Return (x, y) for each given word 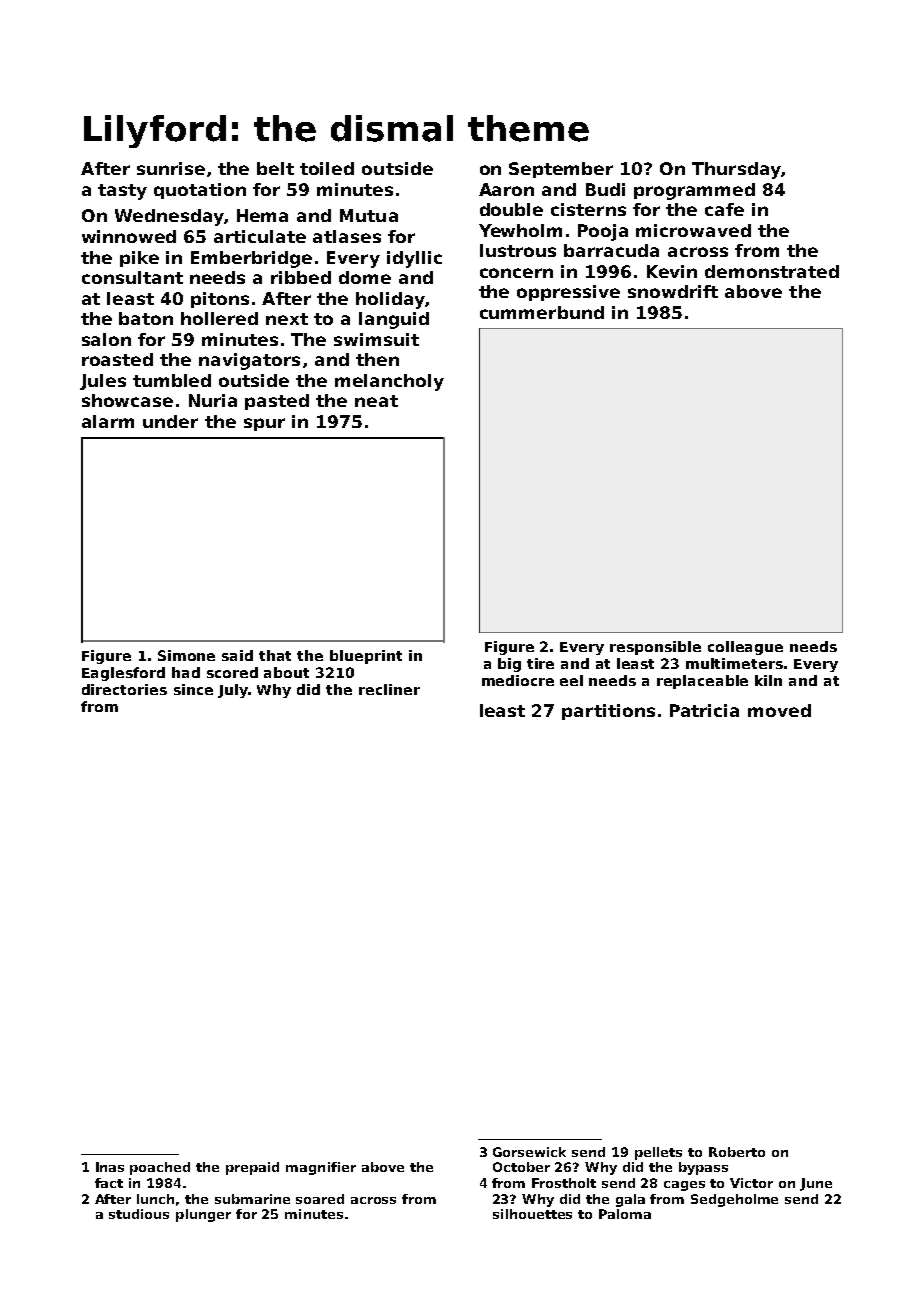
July (233, 691)
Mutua (369, 215)
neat (376, 401)
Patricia (704, 710)
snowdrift (673, 291)
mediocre (518, 680)
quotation (200, 191)
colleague (745, 648)
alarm (108, 421)
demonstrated (772, 271)
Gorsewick (529, 1152)
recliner (389, 689)
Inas (110, 1167)
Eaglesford (123, 674)
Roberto (737, 1152)
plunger (203, 1215)
